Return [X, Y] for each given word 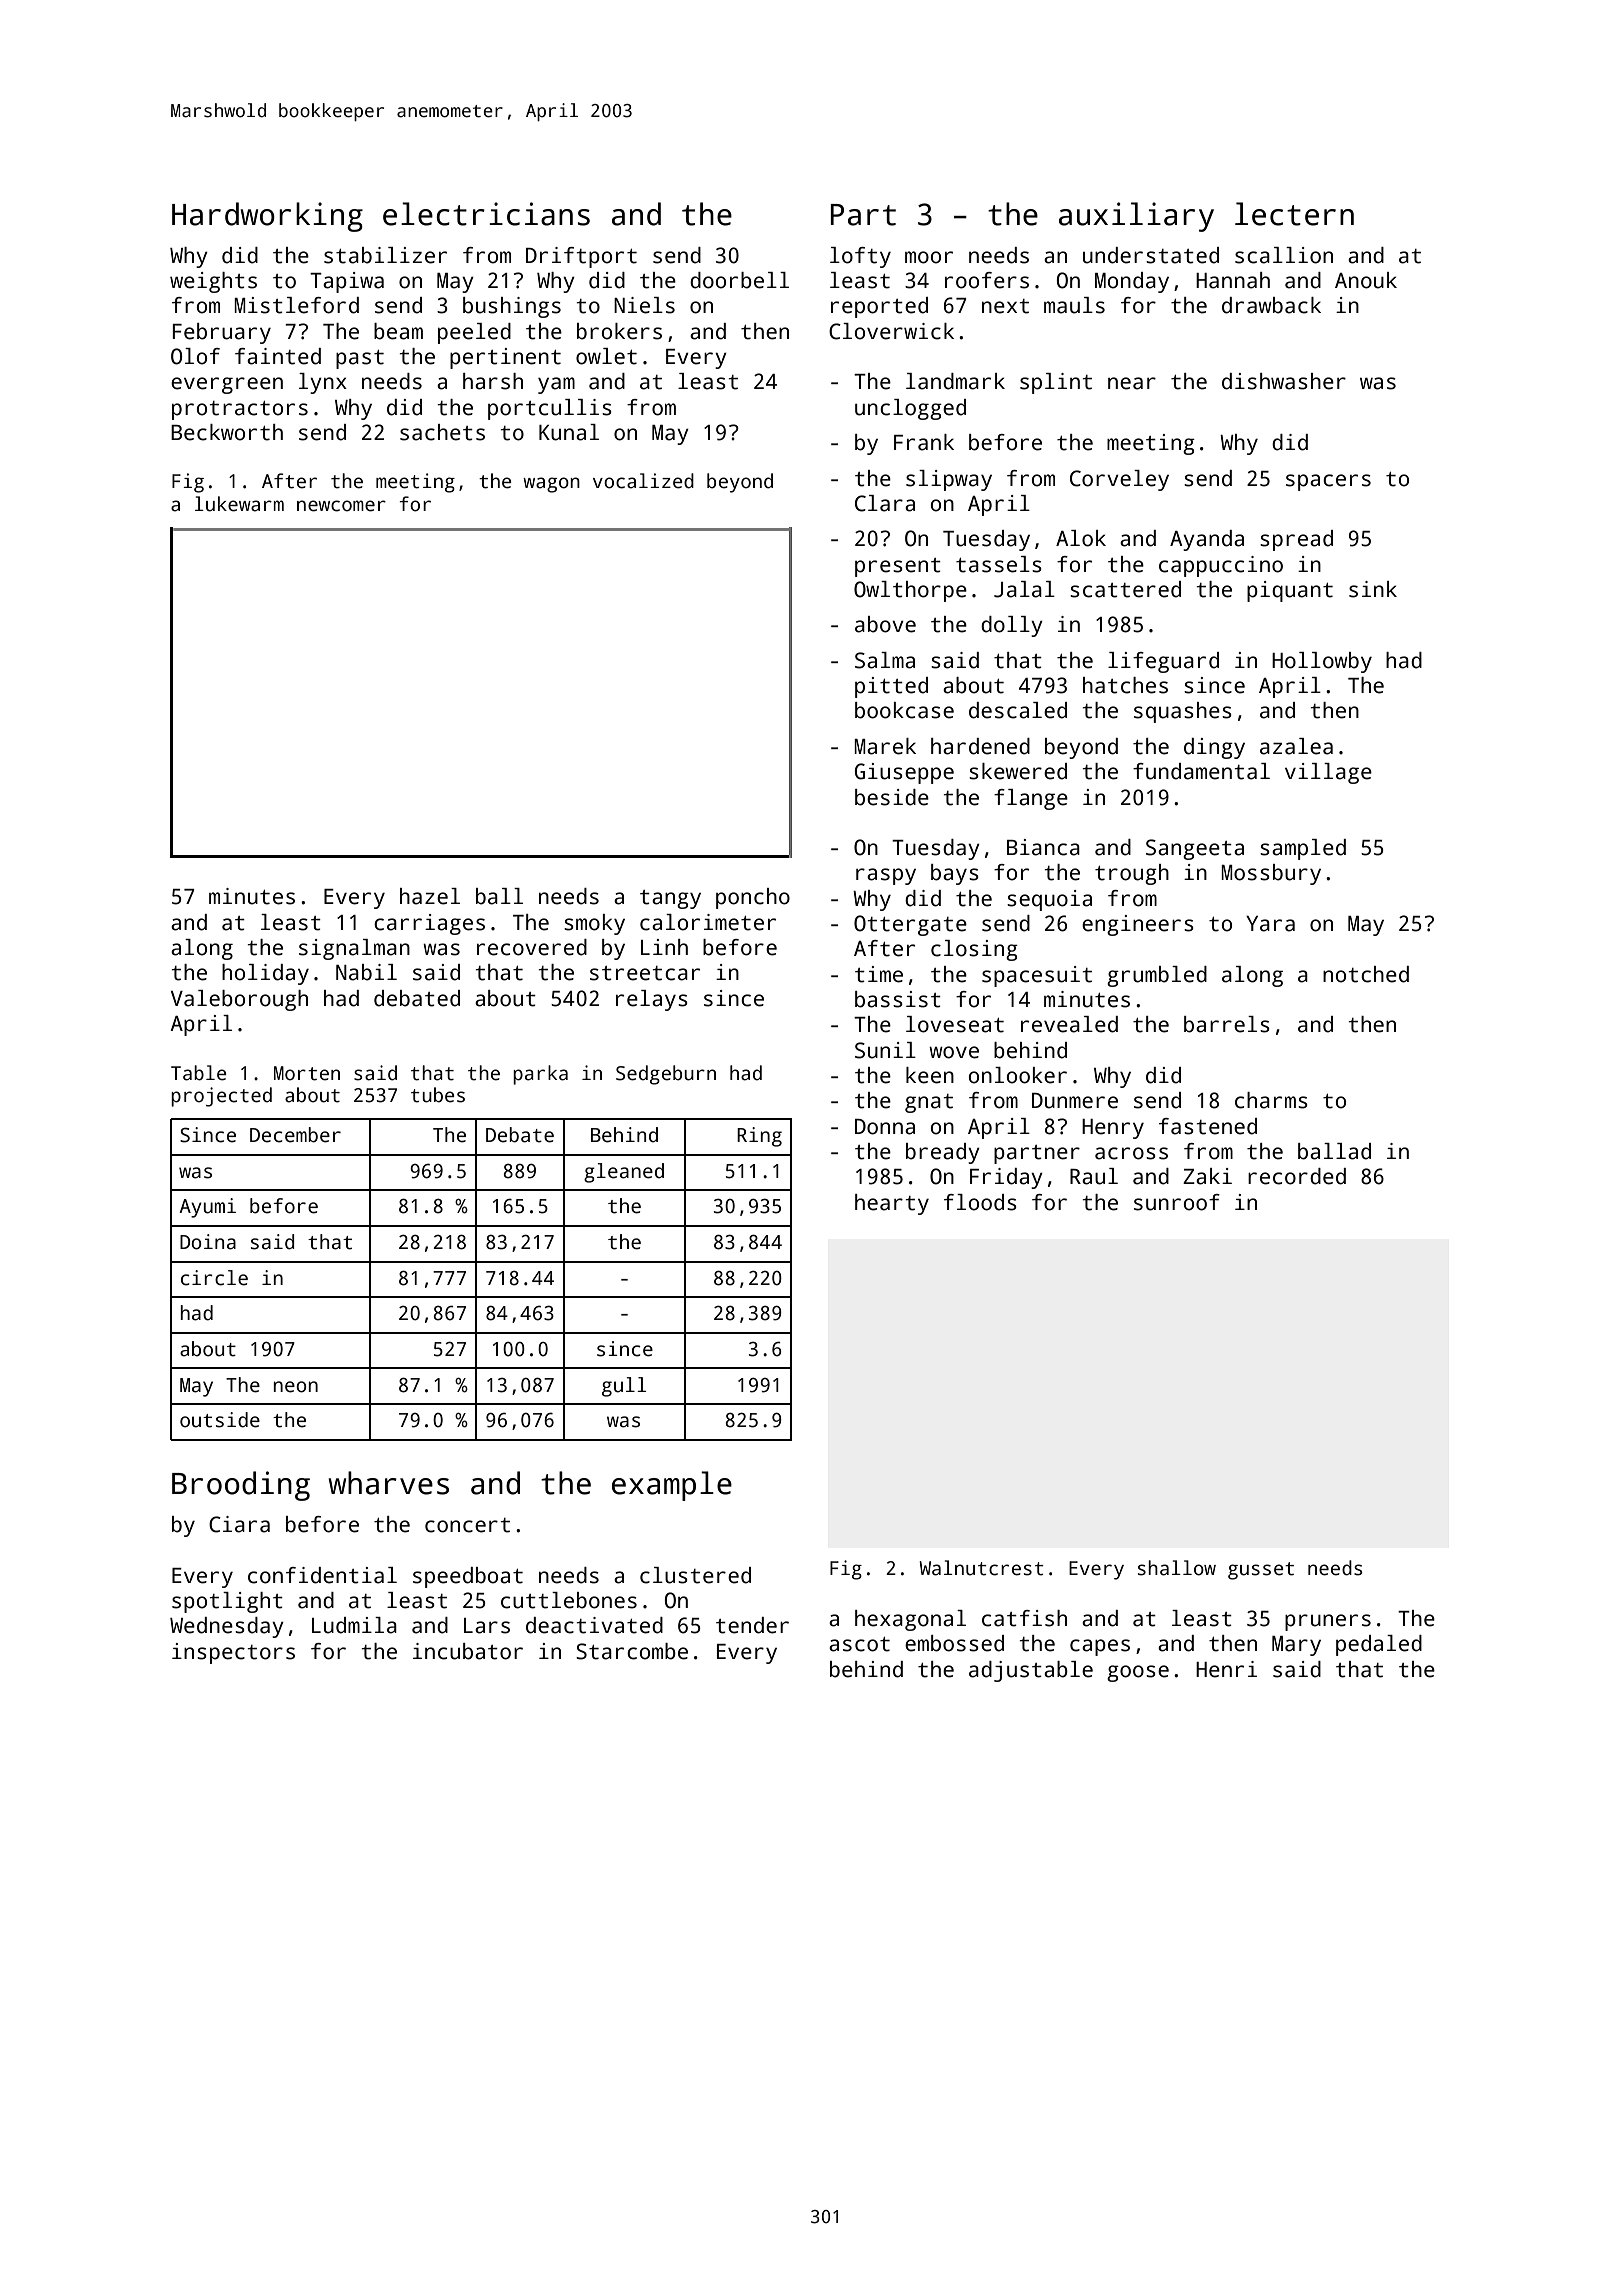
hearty [892, 1204]
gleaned [624, 1173]
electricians [486, 214]
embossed [954, 1643]
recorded [1297, 1176]
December [295, 1135]
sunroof [1177, 1202]
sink [1373, 589]
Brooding [241, 1486]
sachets [442, 432]
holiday [265, 974]
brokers [619, 331]
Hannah [1233, 280]
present [898, 567]
